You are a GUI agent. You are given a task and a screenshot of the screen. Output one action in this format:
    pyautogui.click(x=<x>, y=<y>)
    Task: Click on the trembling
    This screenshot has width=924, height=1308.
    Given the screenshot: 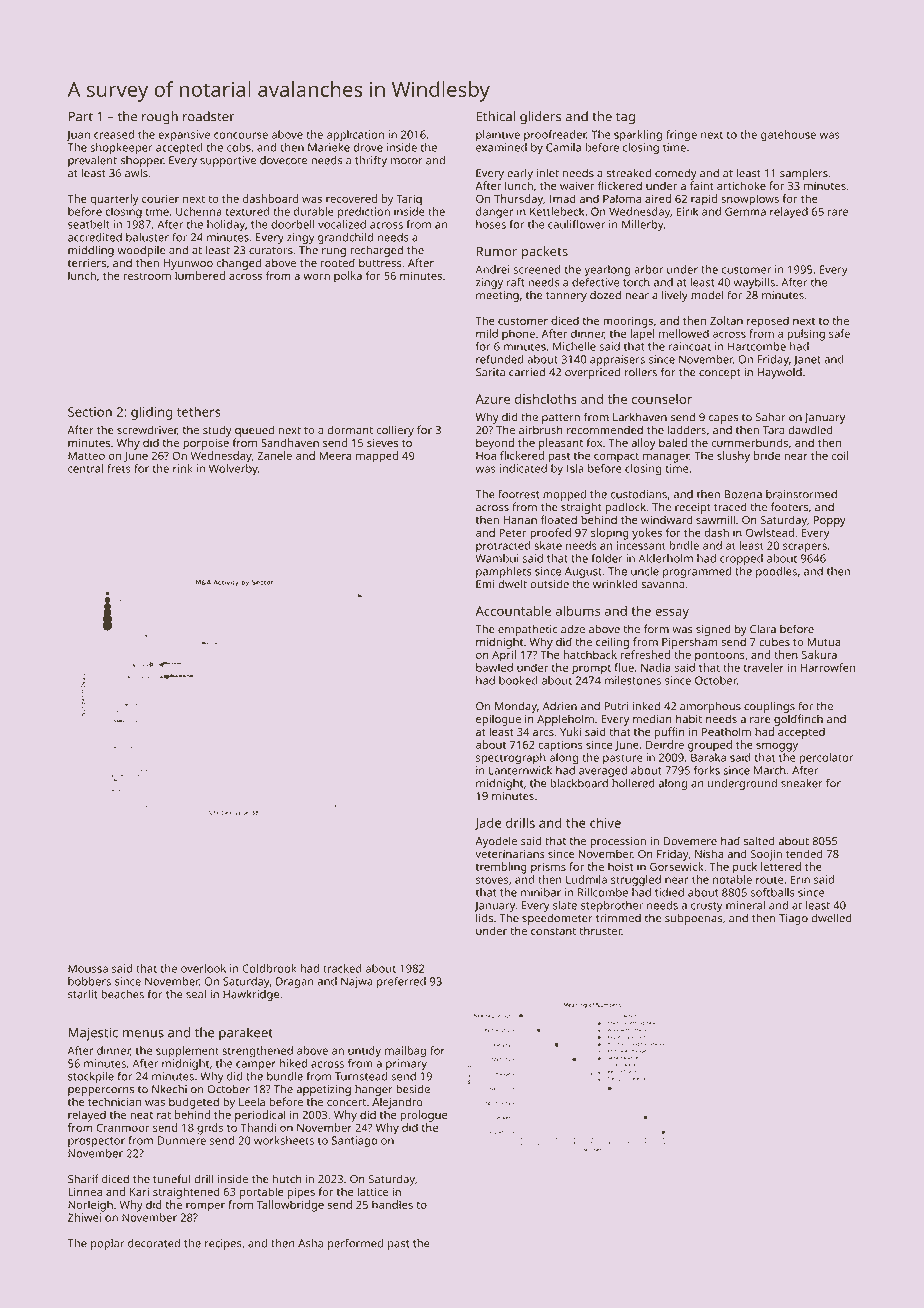 What is the action you would take?
    pyautogui.click(x=501, y=868)
